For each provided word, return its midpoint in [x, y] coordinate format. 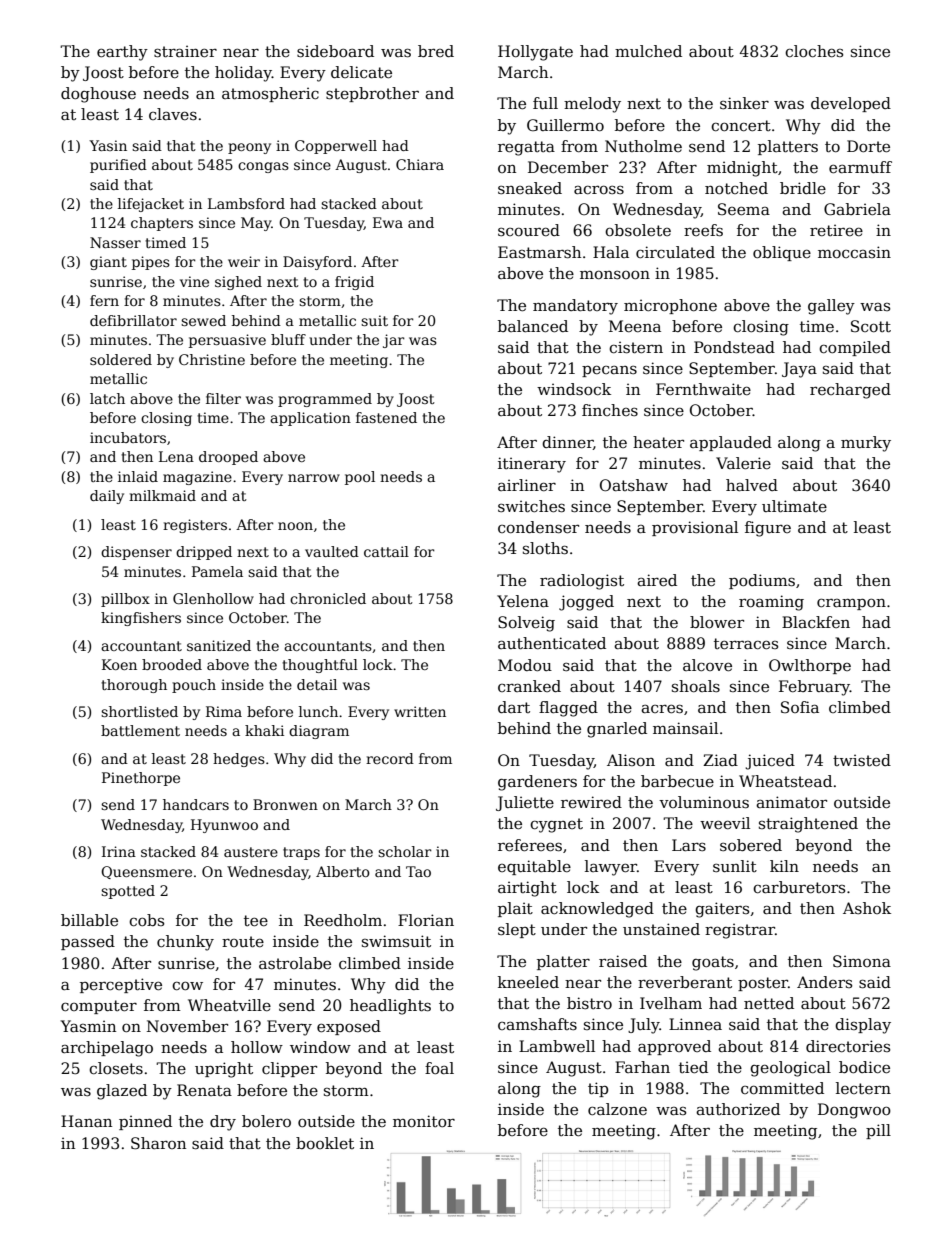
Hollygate [535, 53]
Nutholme [643, 146]
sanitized [219, 645]
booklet [325, 1143]
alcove [707, 665]
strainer [185, 51]
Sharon [158, 1143]
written [420, 711]
